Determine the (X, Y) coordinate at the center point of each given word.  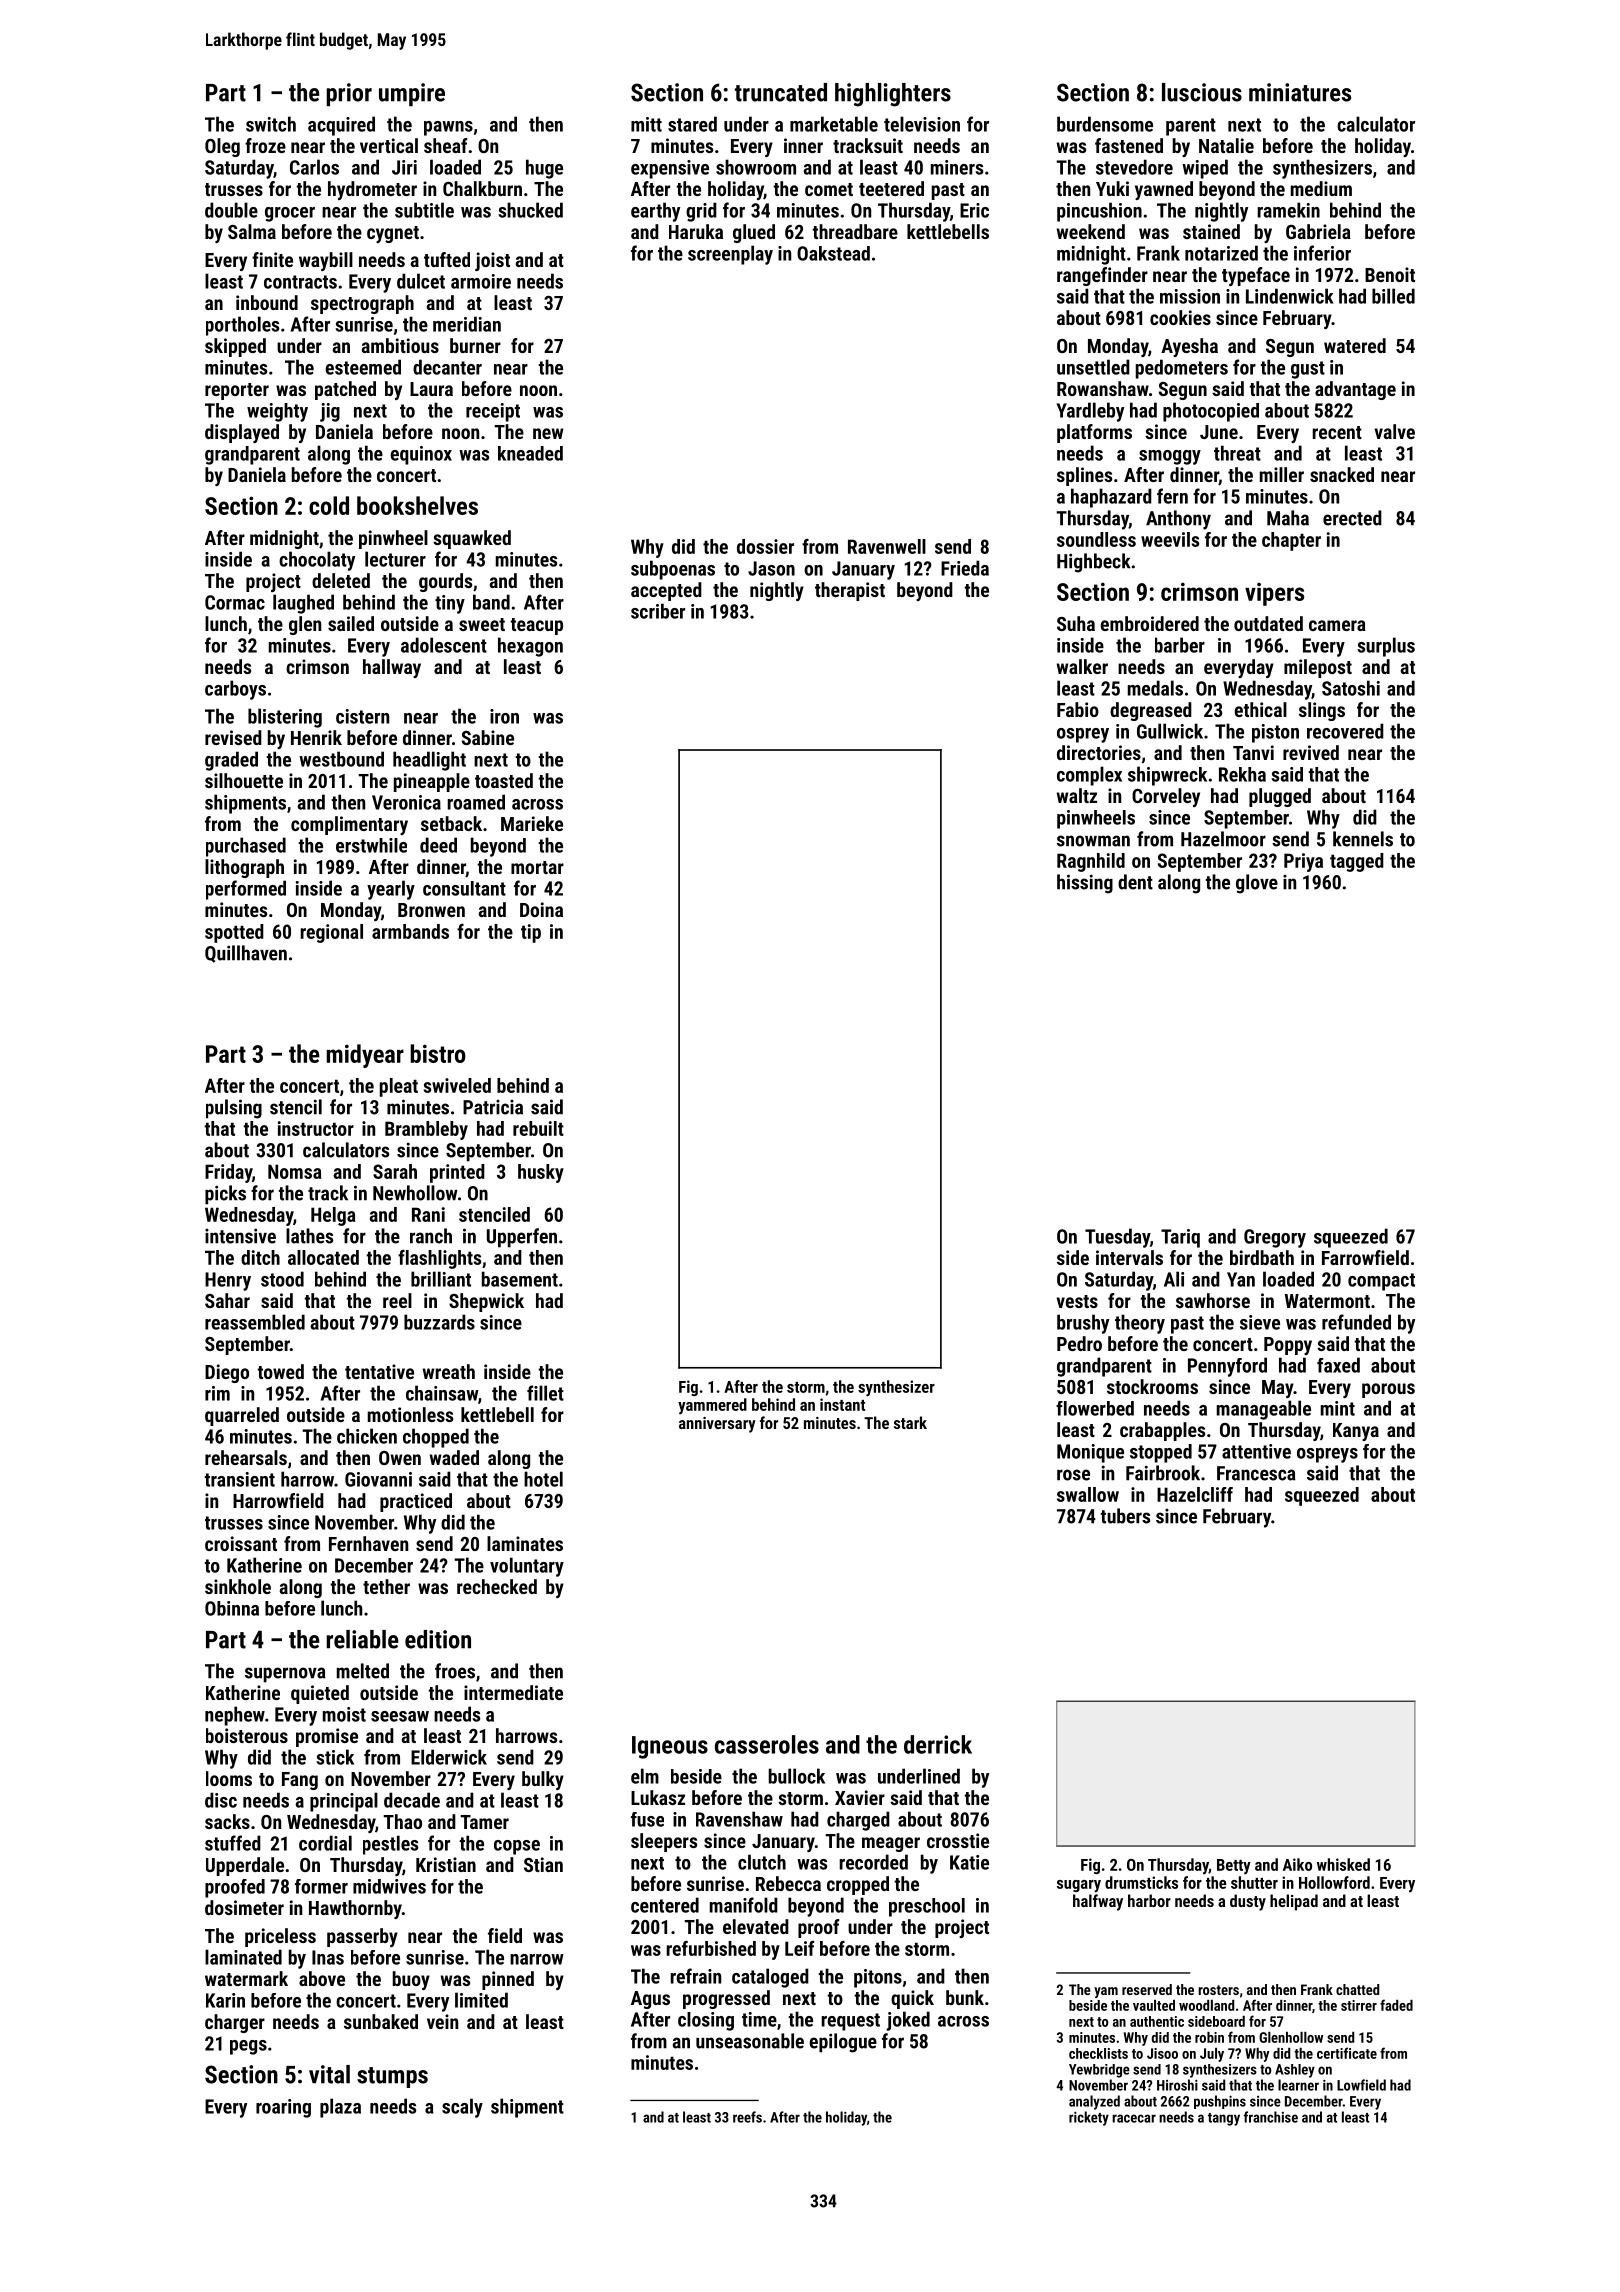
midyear (365, 1056)
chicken (367, 1436)
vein (442, 2021)
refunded (1356, 1322)
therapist (850, 591)
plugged (1280, 797)
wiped (1205, 169)
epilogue (843, 2043)
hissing (1085, 884)
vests (1077, 1301)
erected (1352, 518)
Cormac (235, 602)
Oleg (222, 147)
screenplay (730, 255)
